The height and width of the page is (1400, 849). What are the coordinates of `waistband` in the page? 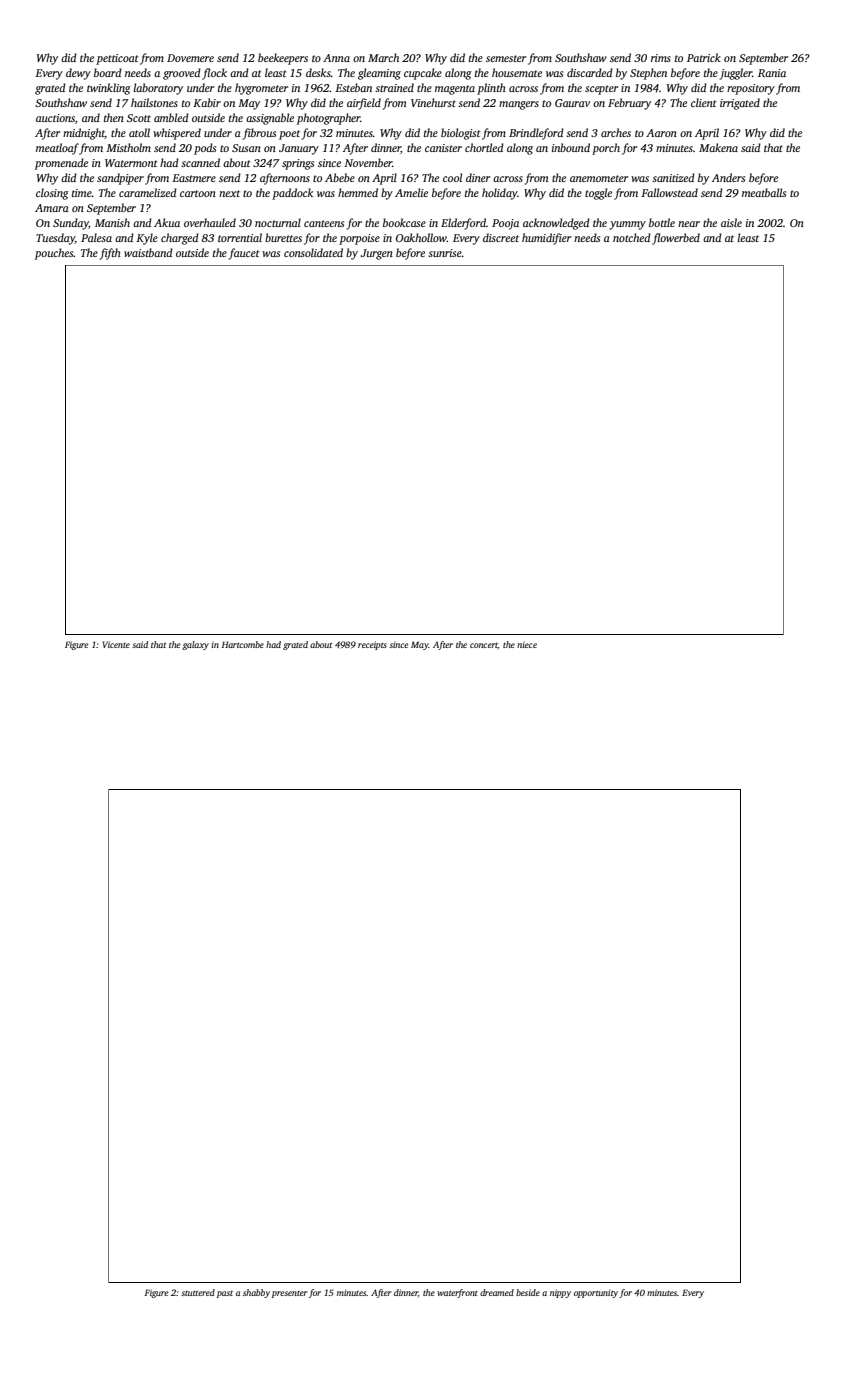 It's located at (148, 252).
